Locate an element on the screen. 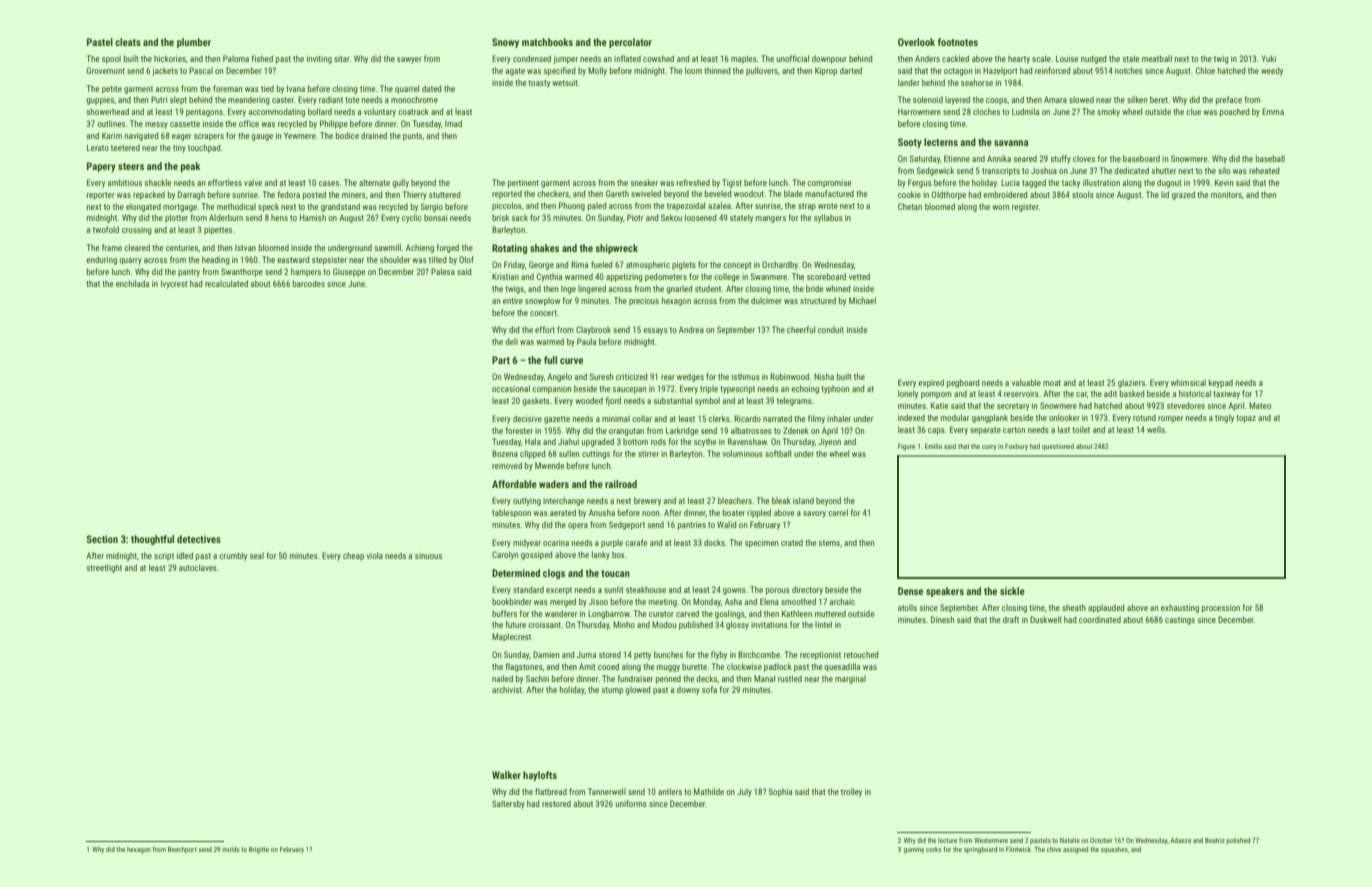 This screenshot has width=1372, height=887. plumber is located at coordinates (194, 43).
